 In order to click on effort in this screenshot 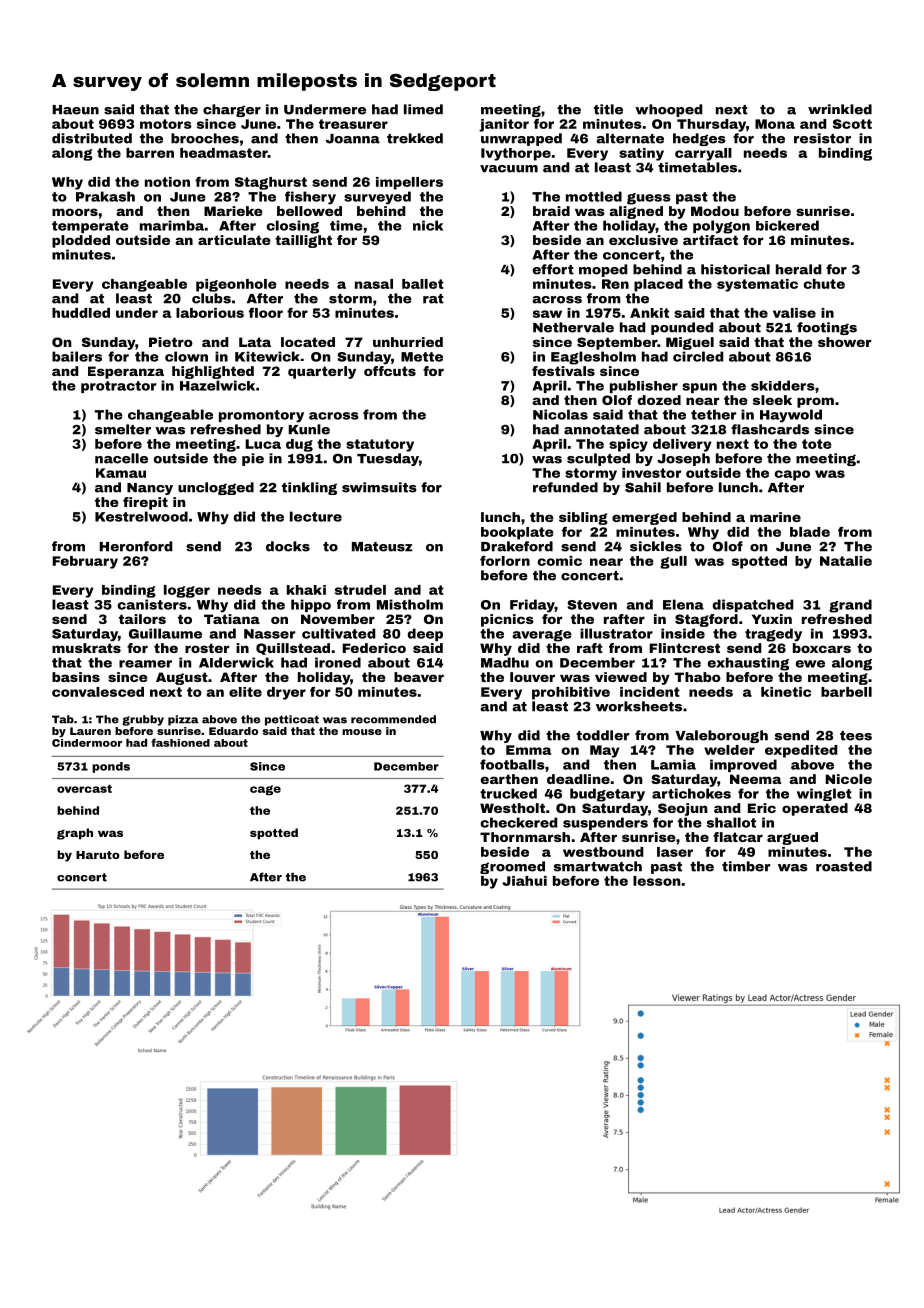, I will do `click(553, 269)`.
